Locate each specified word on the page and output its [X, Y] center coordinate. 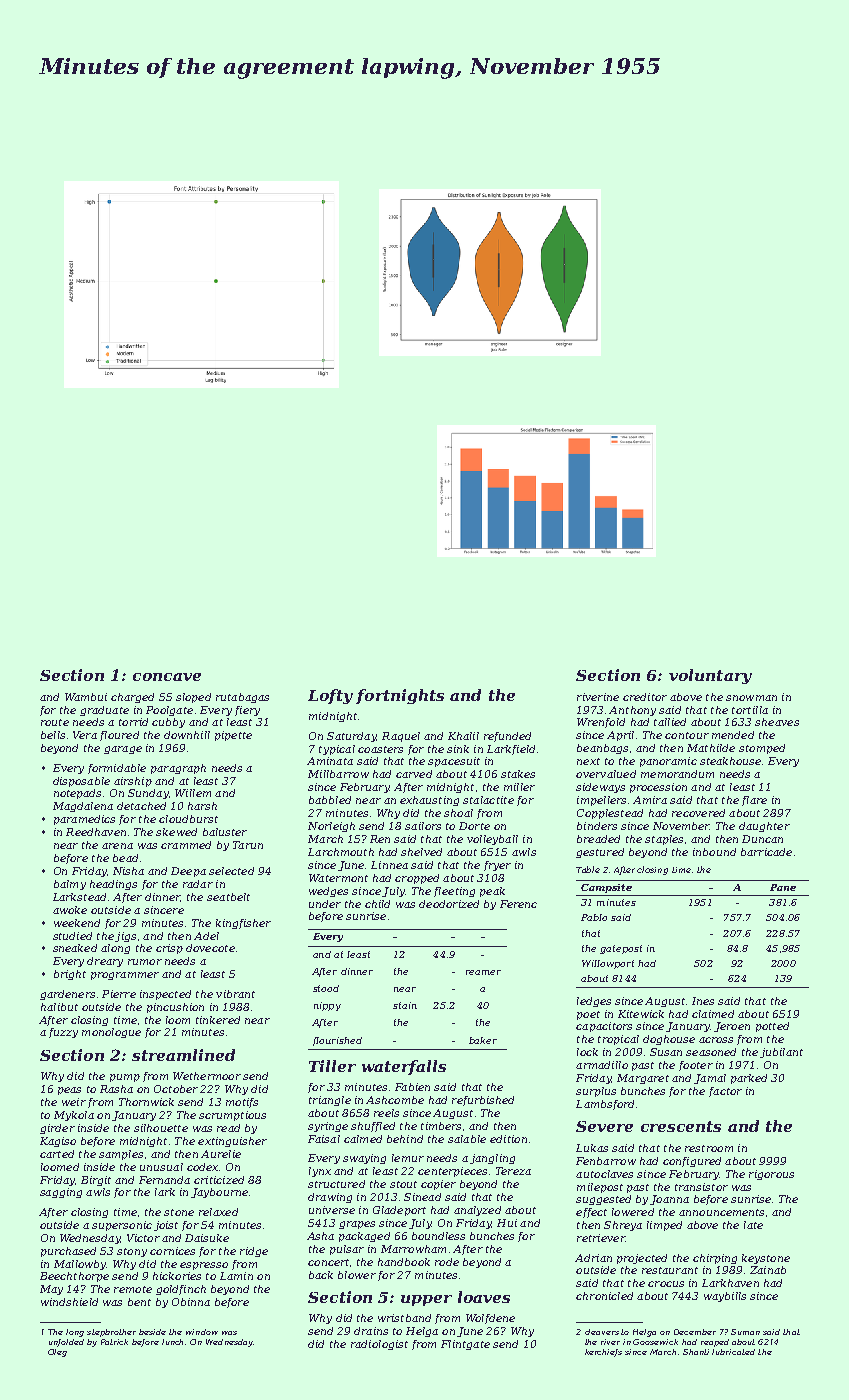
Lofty [330, 696]
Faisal [324, 1139]
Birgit [96, 1181]
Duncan [762, 839]
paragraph [178, 769]
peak [492, 892]
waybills [725, 1297]
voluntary [710, 676]
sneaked [75, 948]
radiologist [379, 1345]
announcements [721, 1212]
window [202, 1332]
